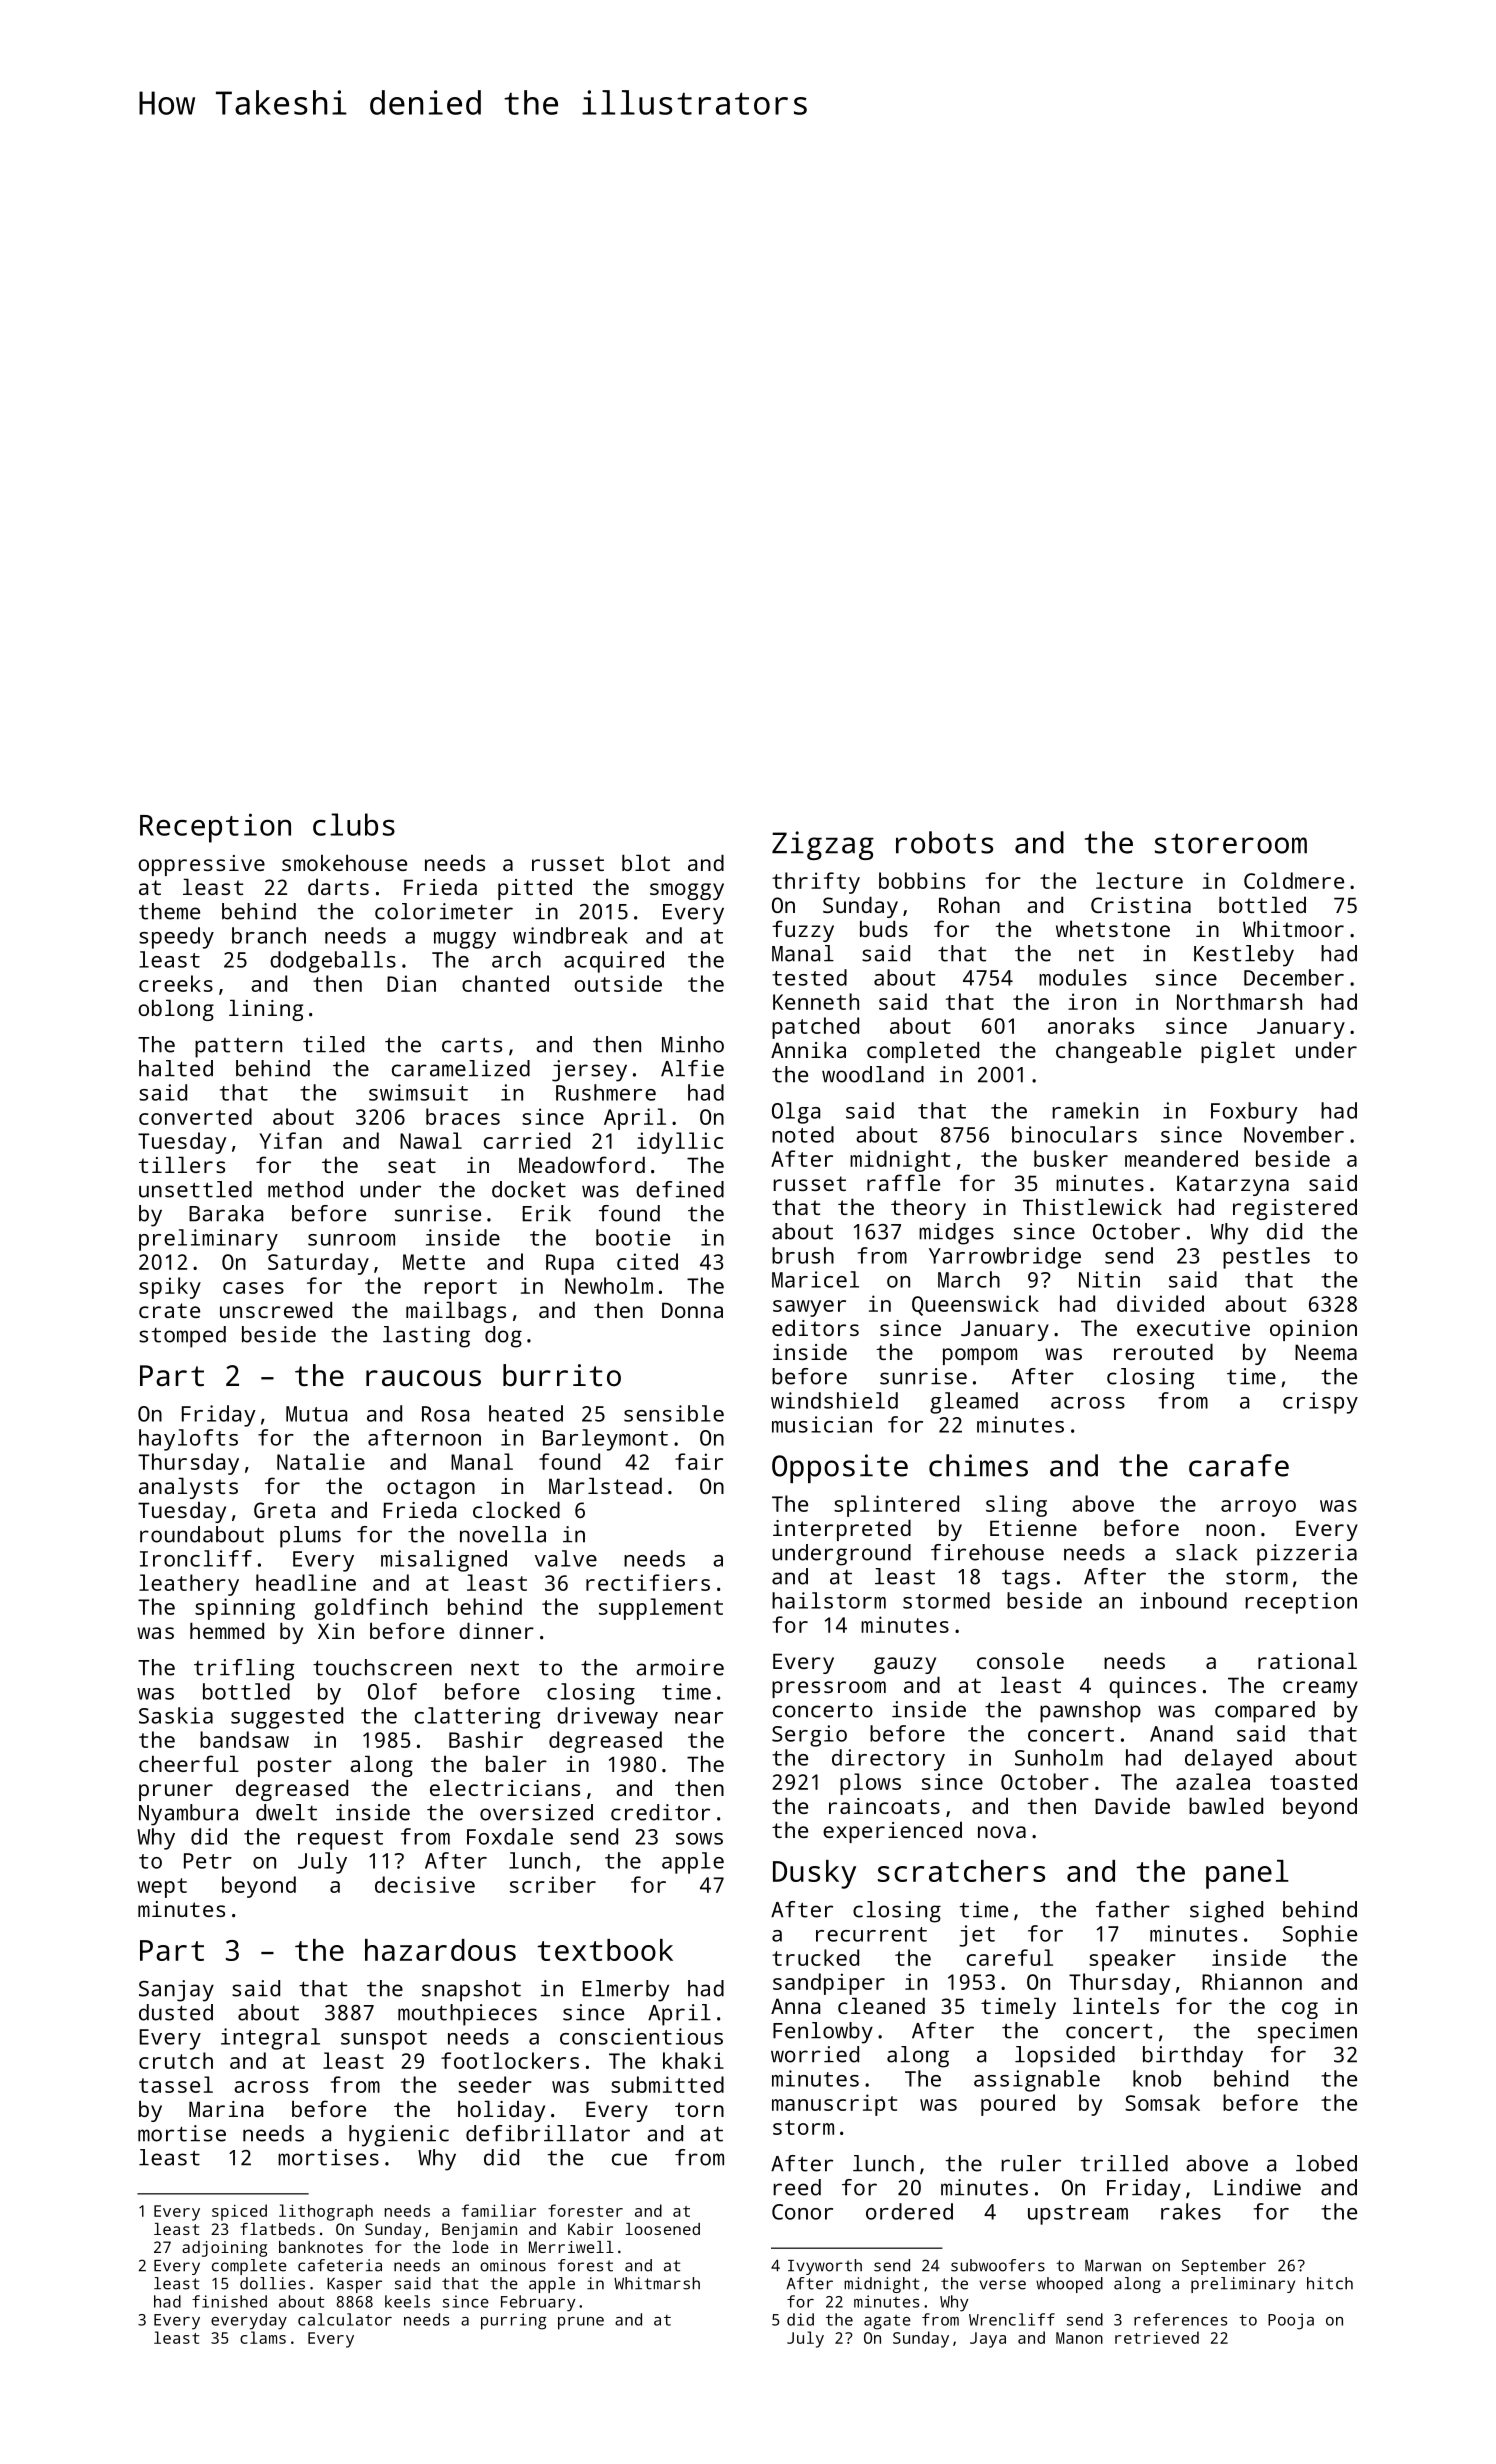 This image has width=1496, height=2464. I want to click on thrifty, so click(816, 883).
